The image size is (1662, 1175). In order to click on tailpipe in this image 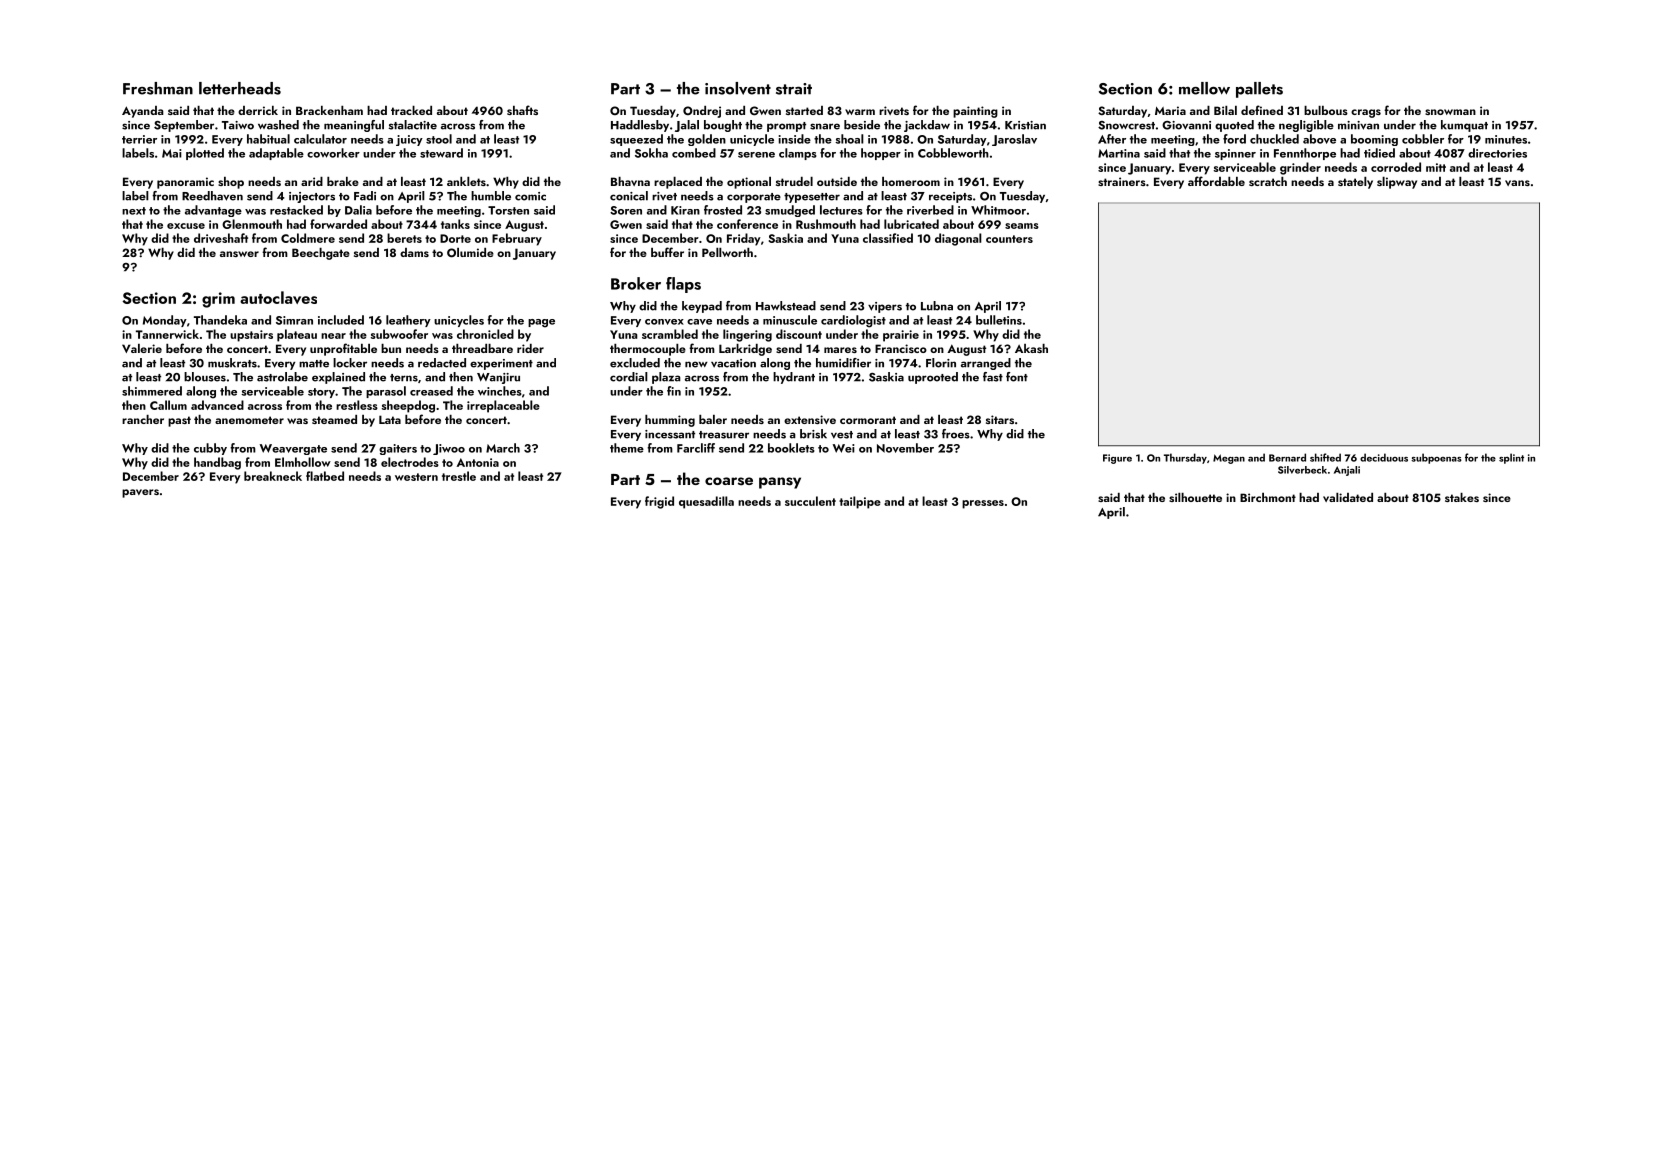, I will do `click(860, 502)`.
